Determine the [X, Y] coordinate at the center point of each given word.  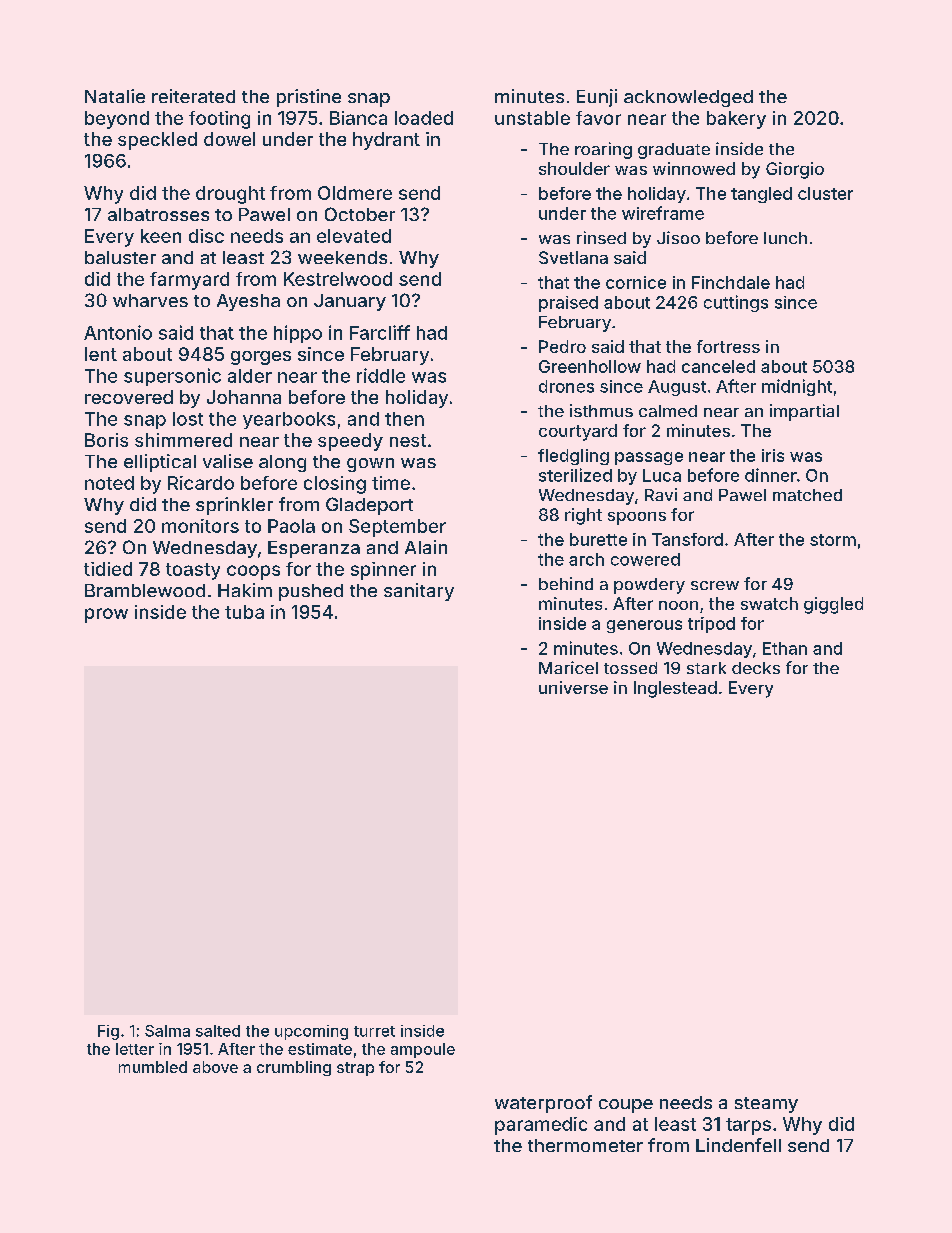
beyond [117, 120]
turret [374, 1031]
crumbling [294, 1068]
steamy [766, 1105]
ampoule [423, 1050]
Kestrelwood [338, 279]
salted [218, 1031]
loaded [424, 118]
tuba [244, 612]
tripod [711, 625]
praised [568, 304]
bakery [736, 120]
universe [573, 687]
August [677, 388]
